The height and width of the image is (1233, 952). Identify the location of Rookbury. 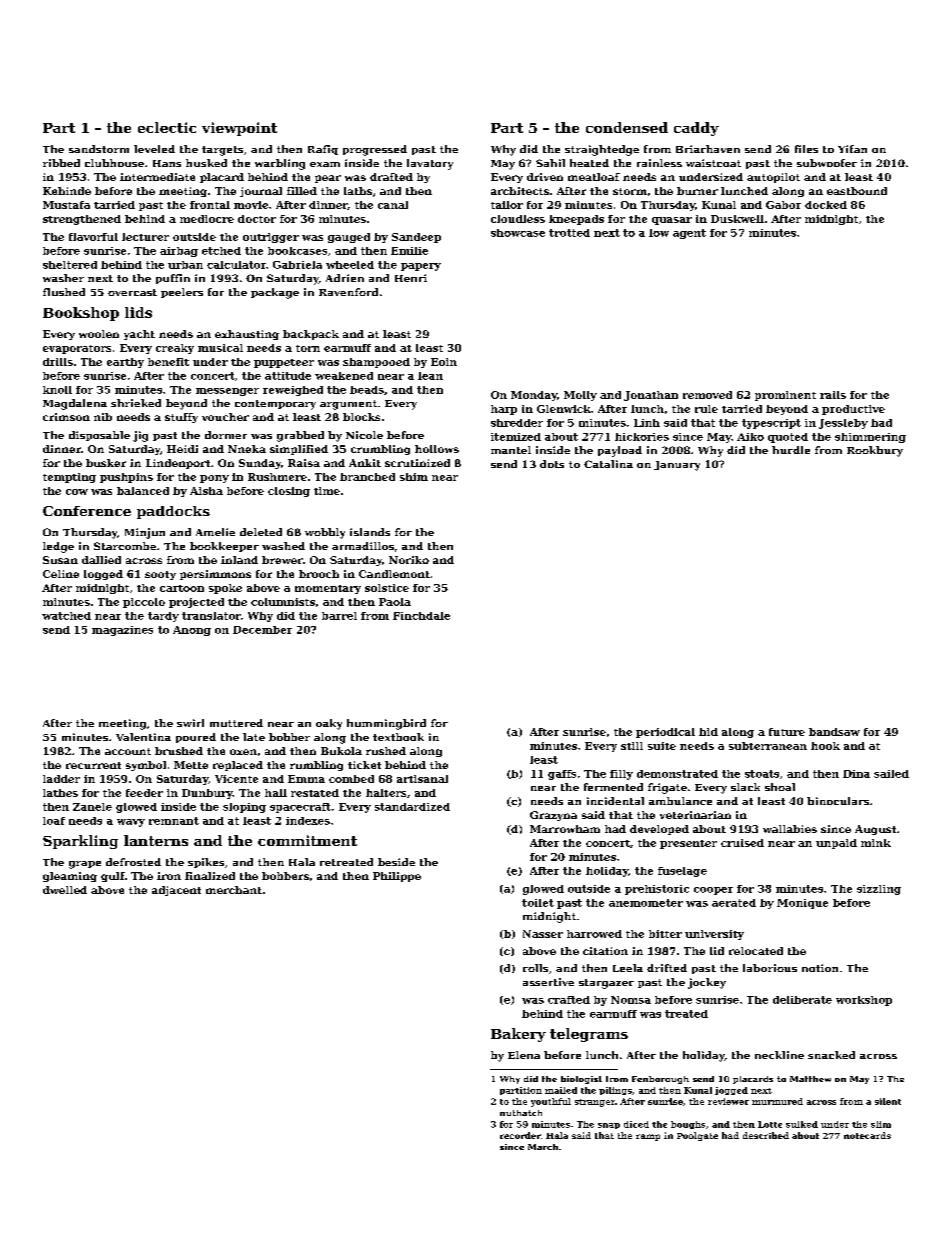
(875, 451).
